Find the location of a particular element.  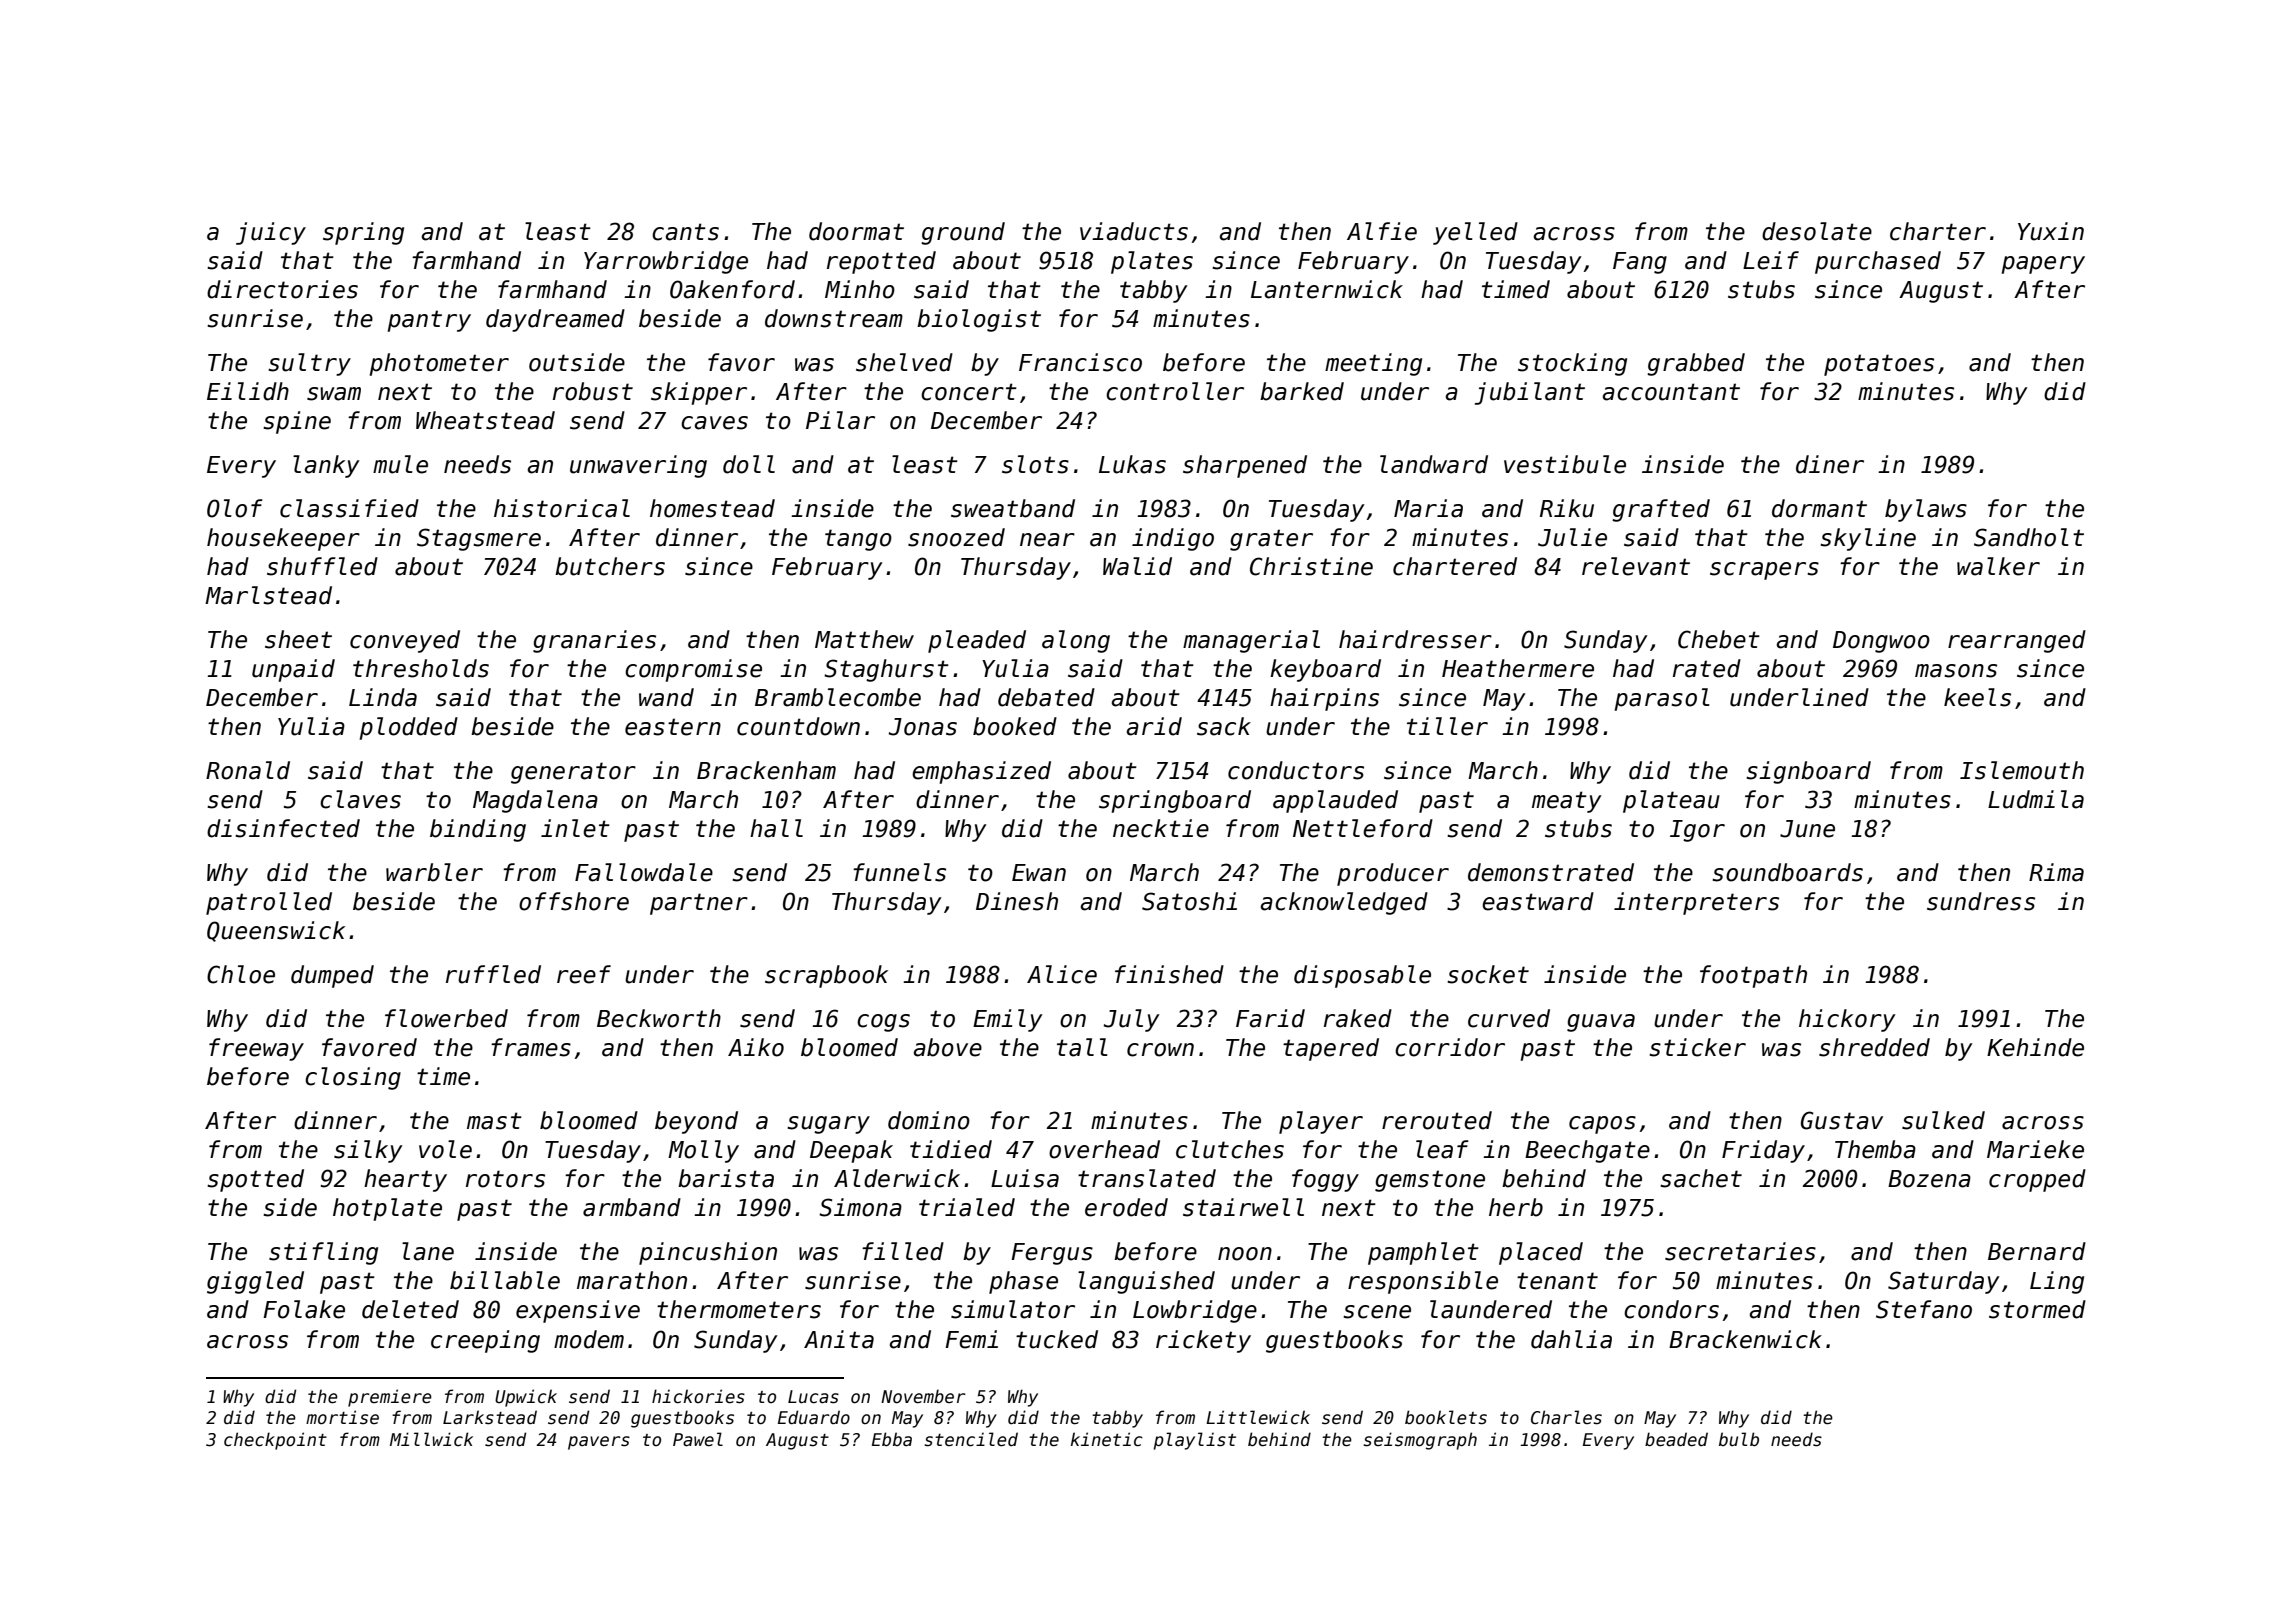

pavers is located at coordinates (599, 1443).
